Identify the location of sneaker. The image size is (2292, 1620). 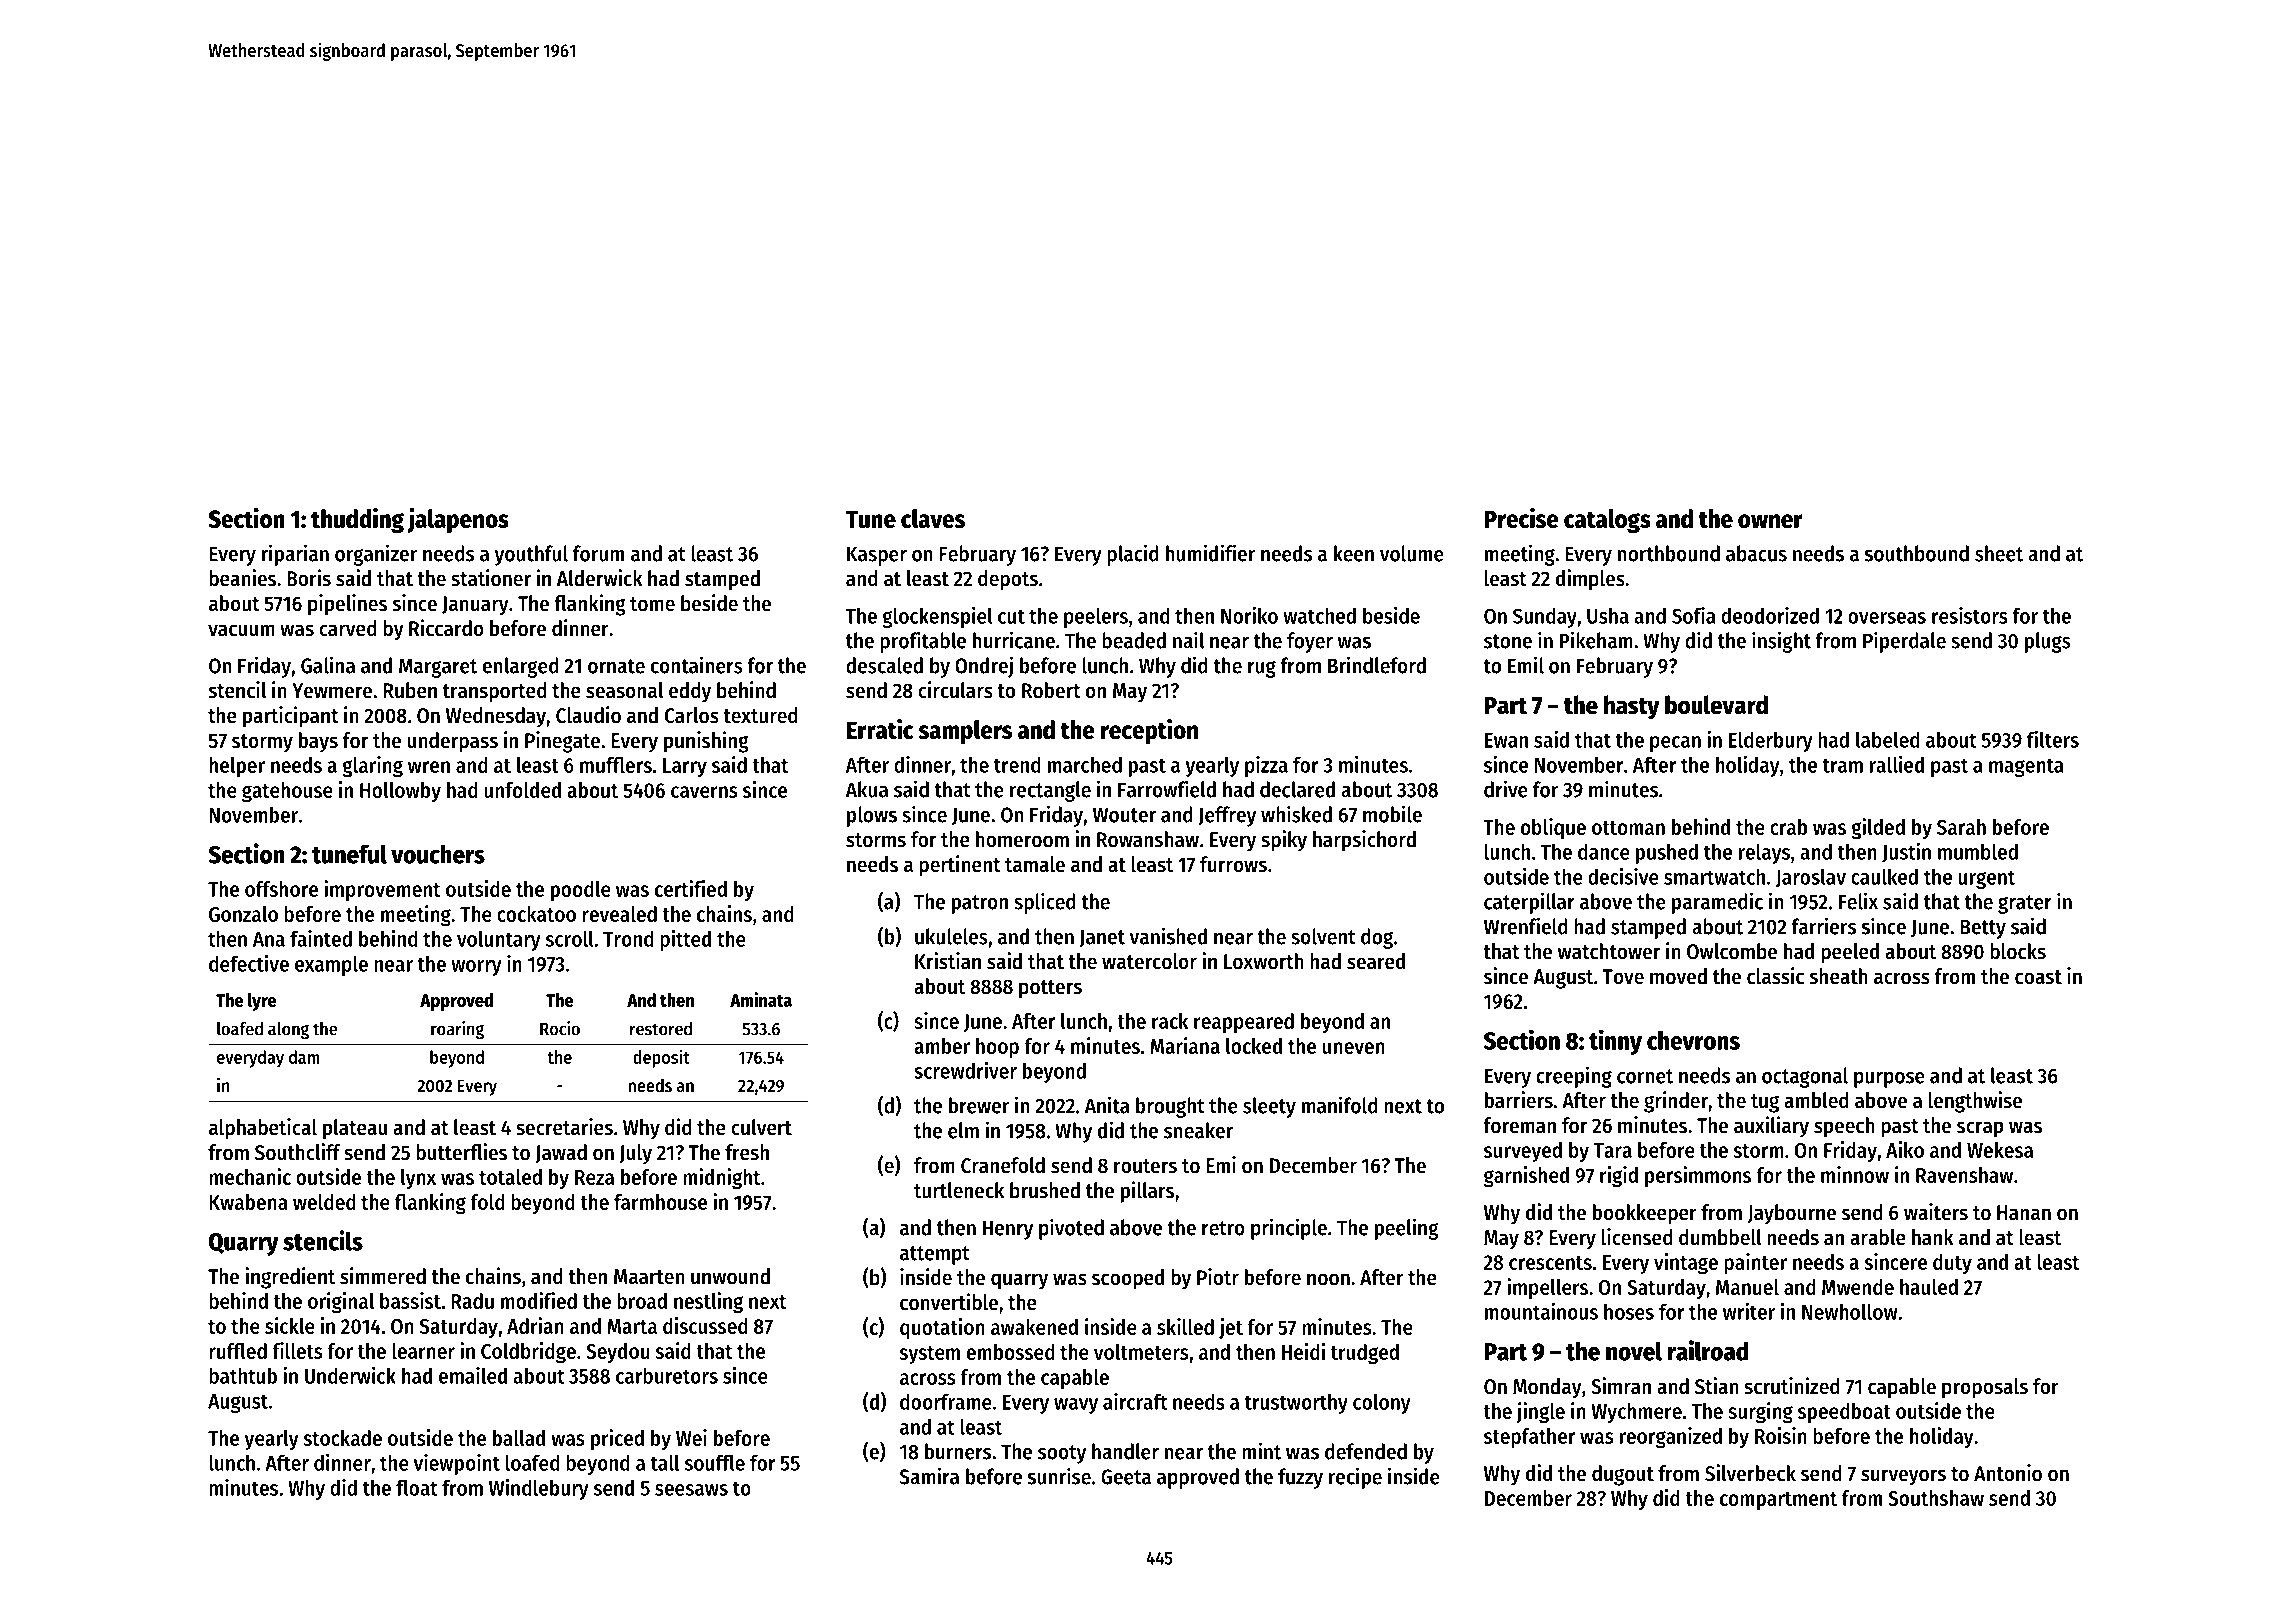
(1198, 1130).
